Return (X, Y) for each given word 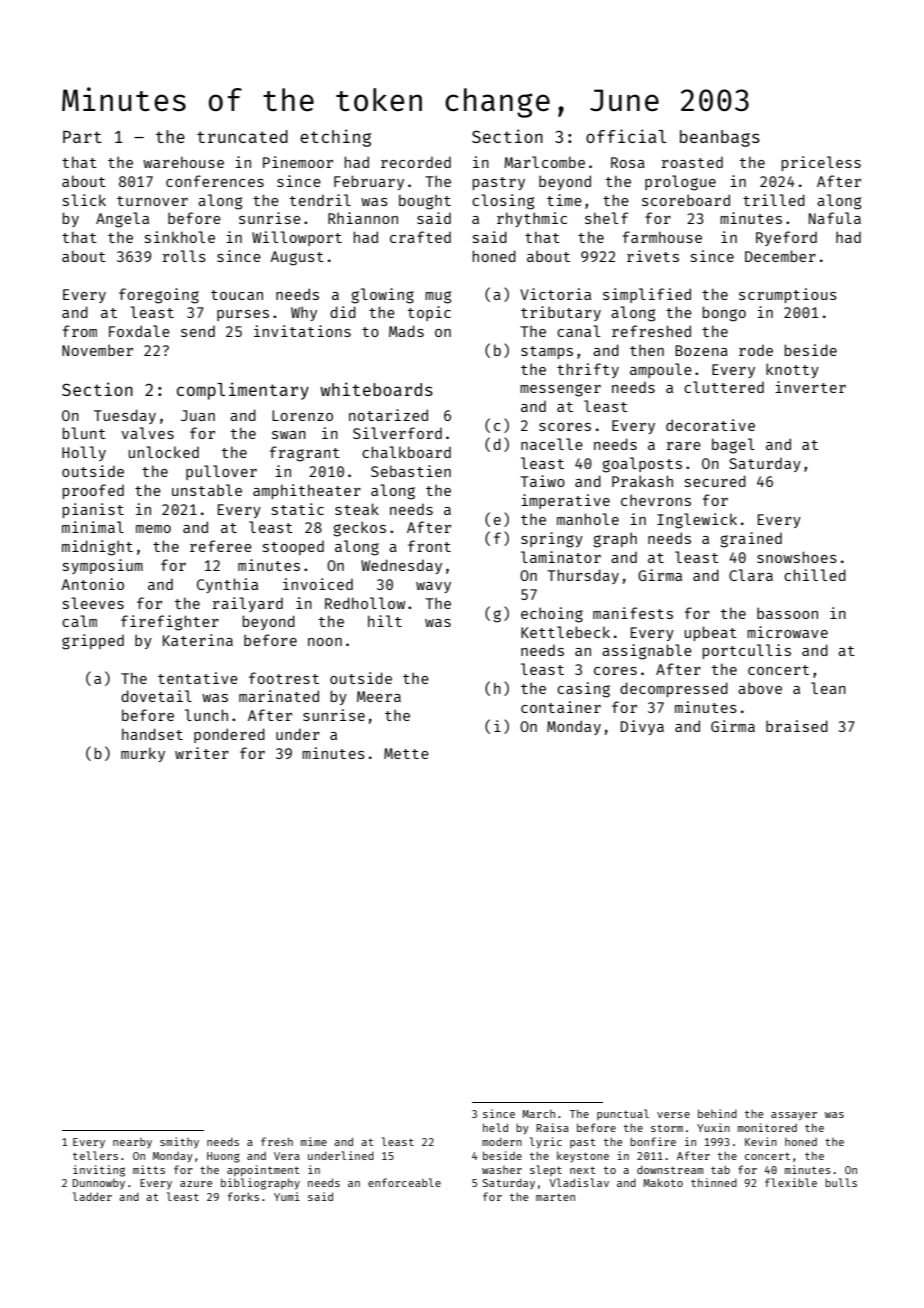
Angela (122, 220)
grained (751, 540)
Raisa (552, 1127)
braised (797, 726)
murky (143, 754)
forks (243, 1196)
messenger (560, 390)
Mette (406, 753)
